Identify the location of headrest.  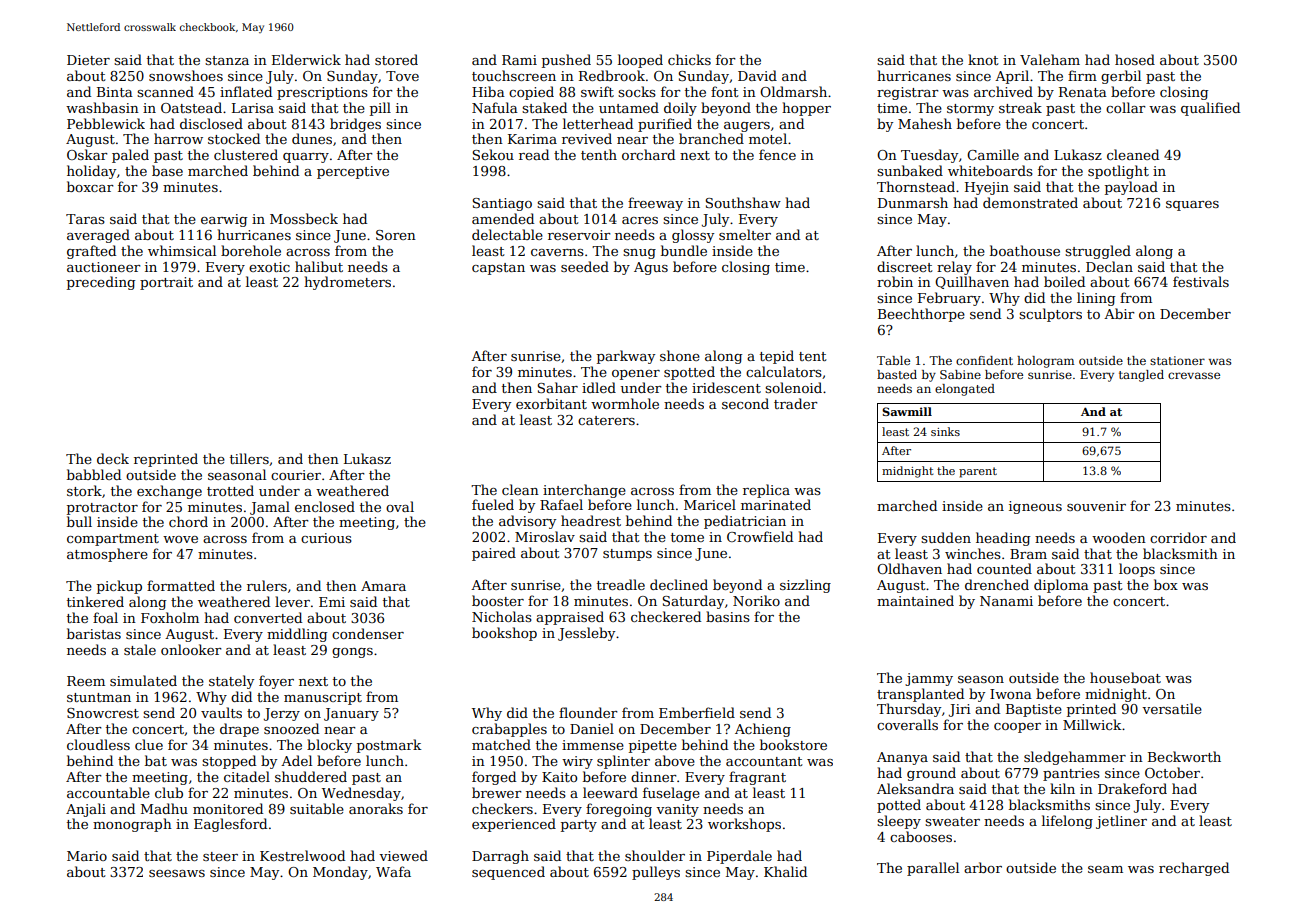
(591, 520).
